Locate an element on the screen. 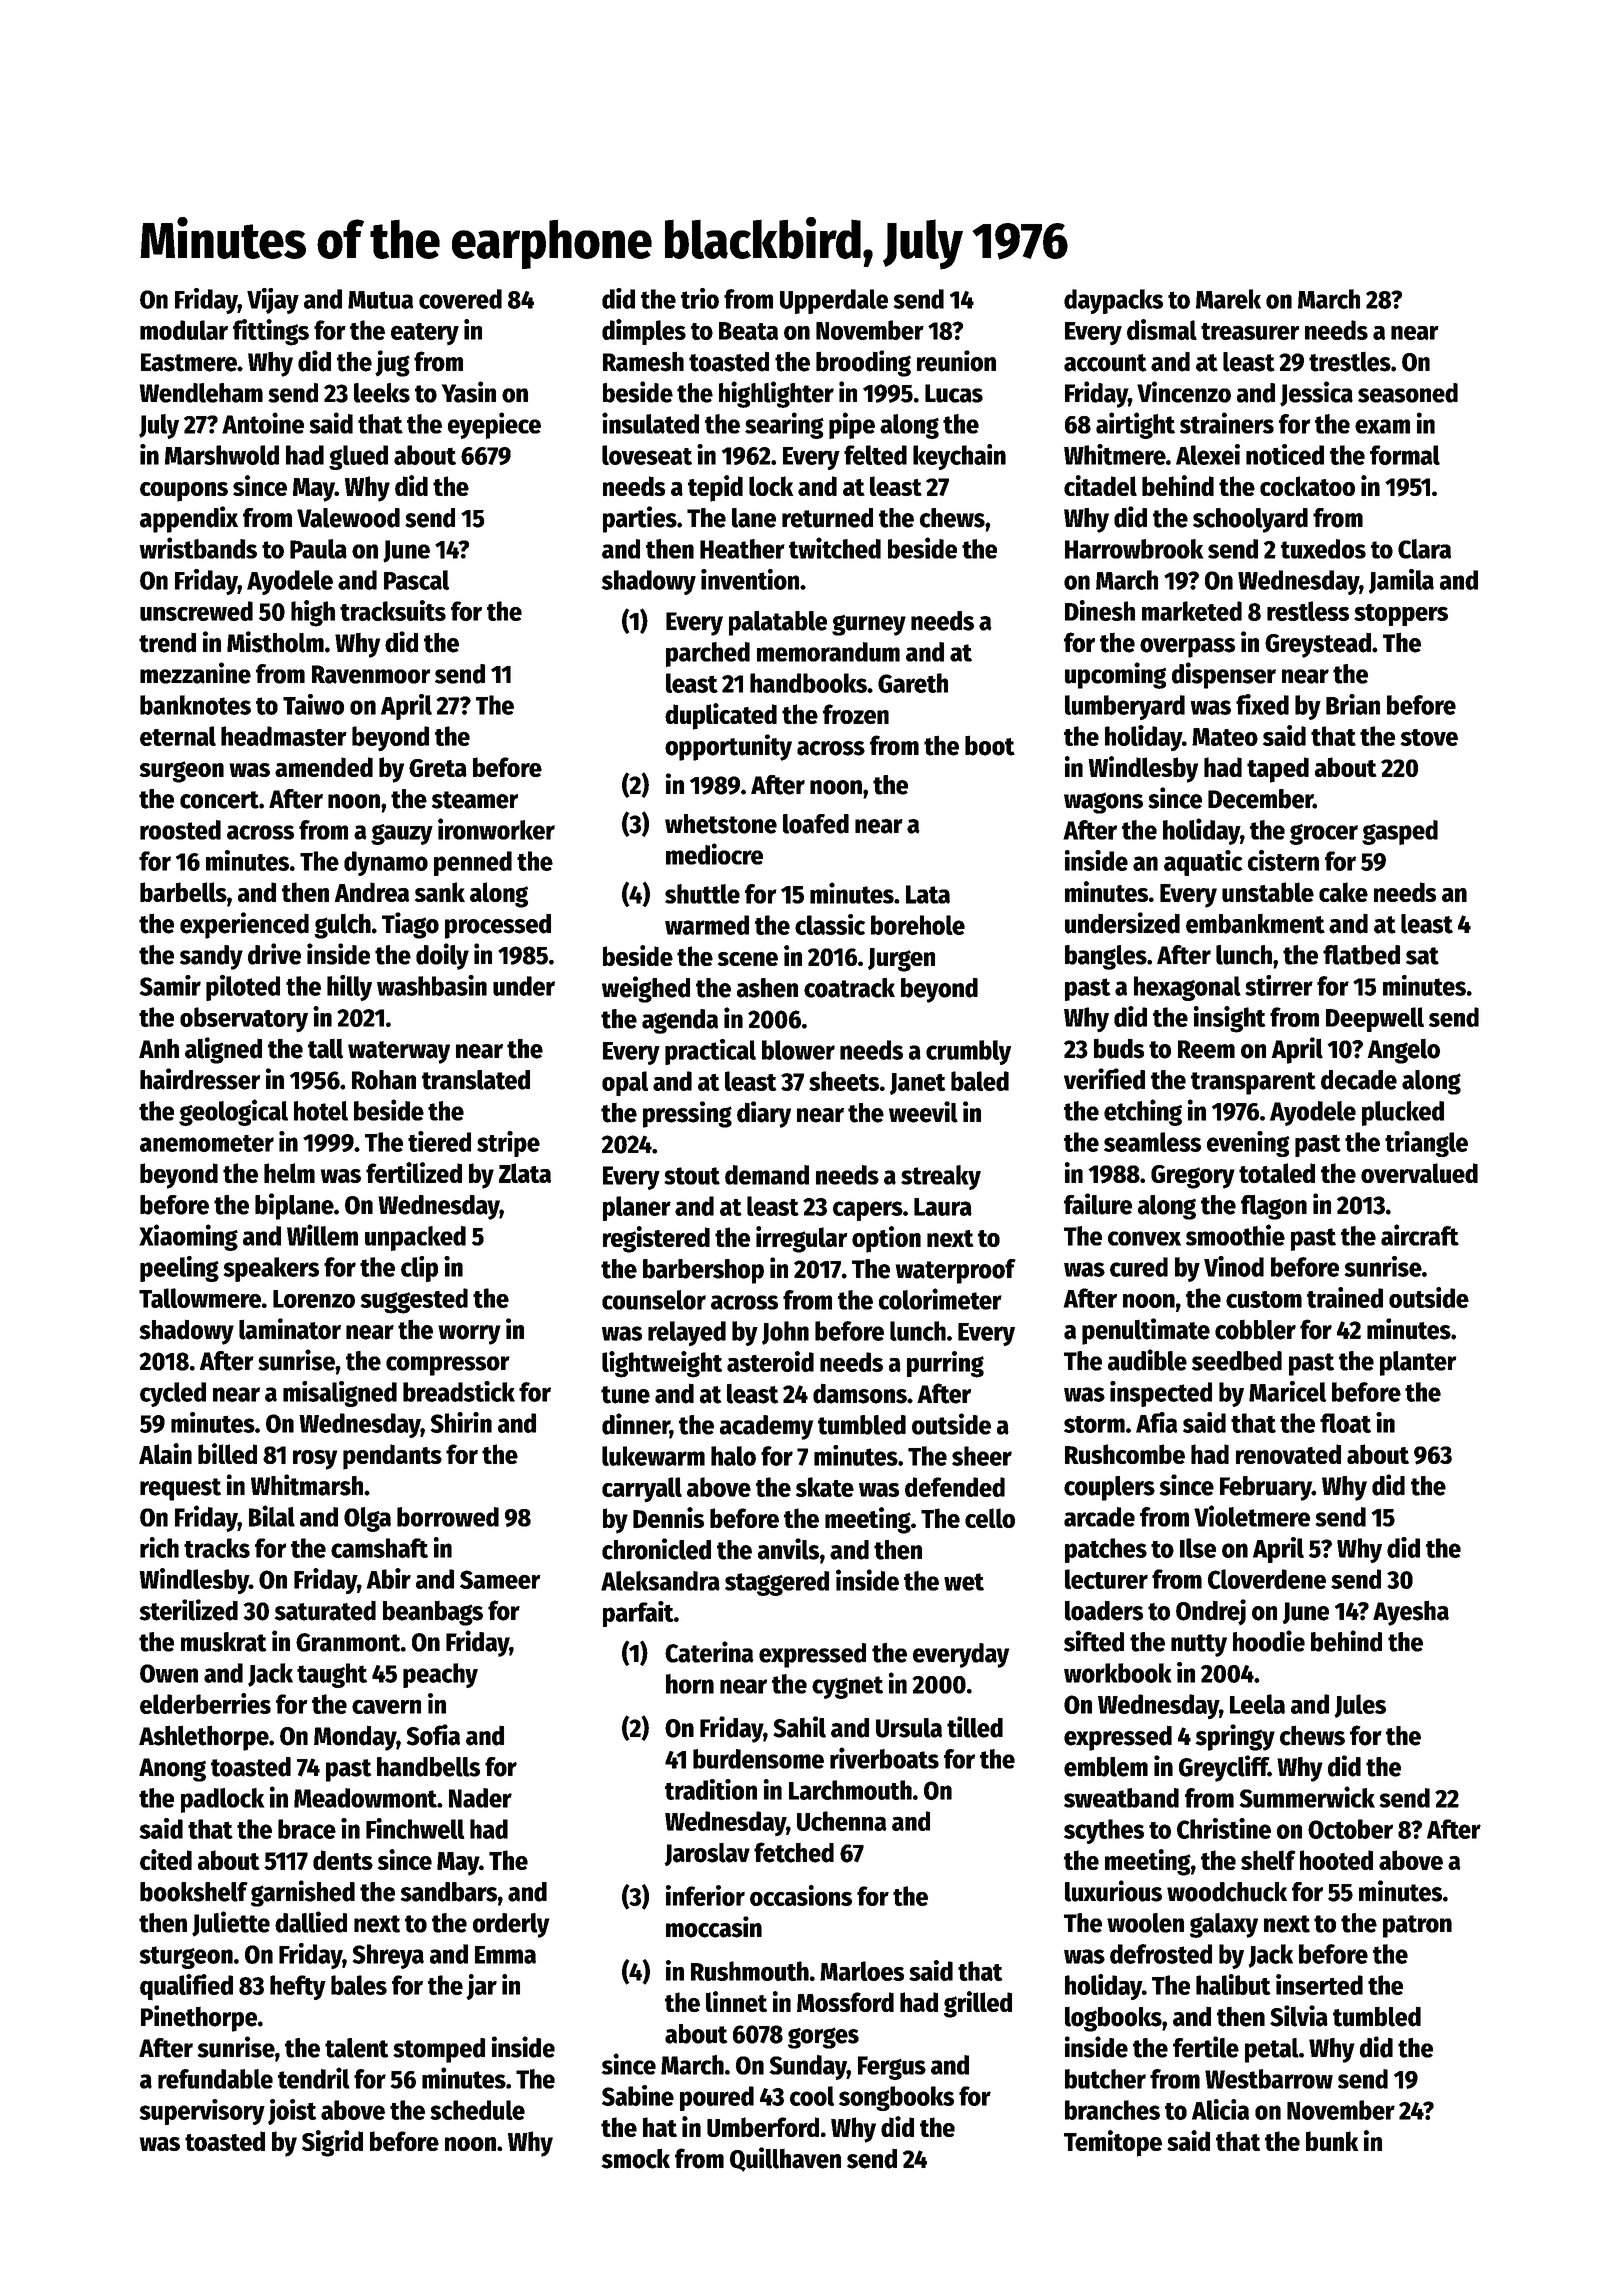 The height and width of the screenshot is (2292, 1620). smock is located at coordinates (635, 2158).
